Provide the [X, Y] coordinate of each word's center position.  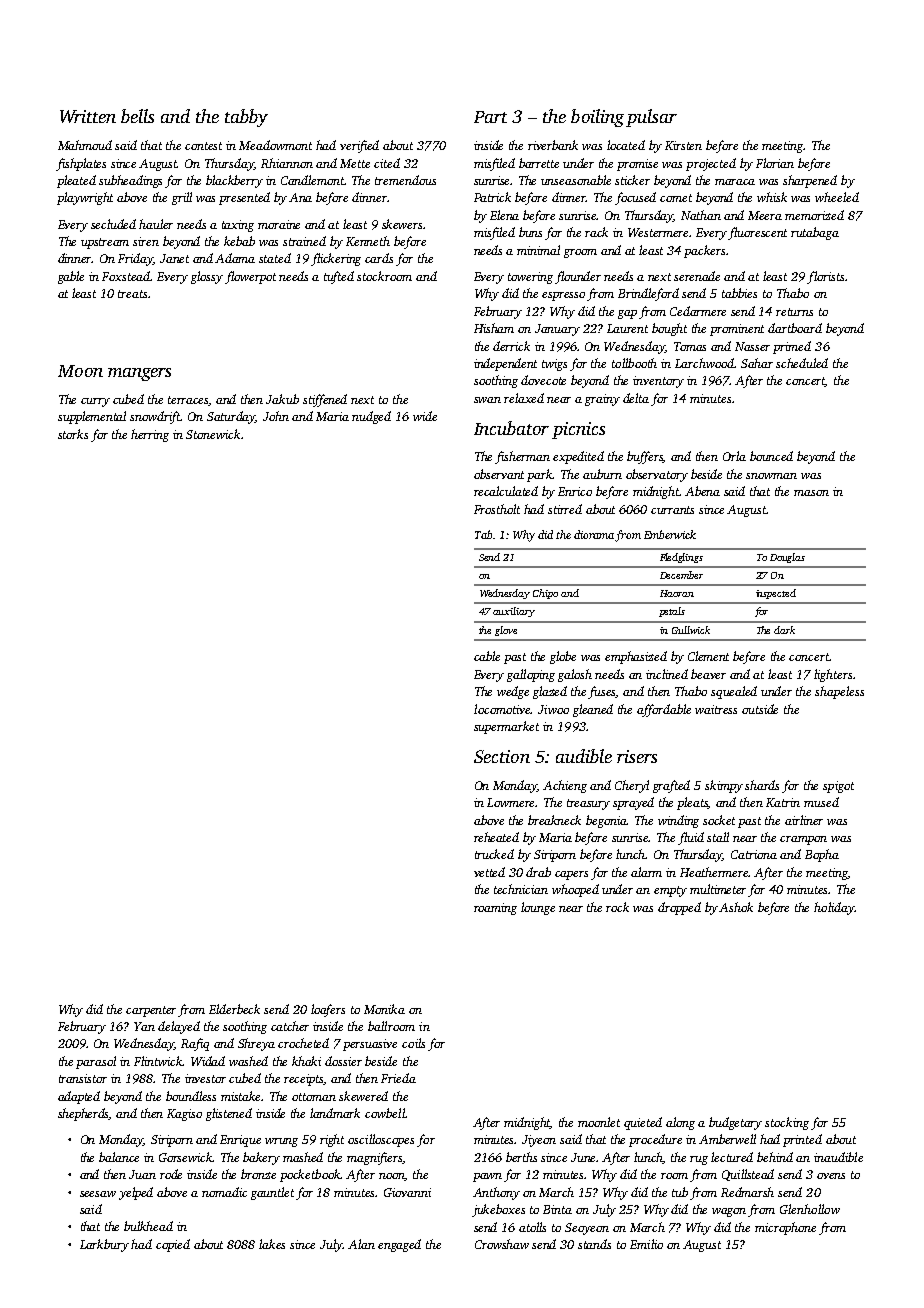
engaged [399, 1245]
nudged [371, 417]
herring [150, 435]
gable [71, 277]
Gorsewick [186, 1157]
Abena [702, 491]
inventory [658, 382]
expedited [578, 457]
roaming [495, 909]
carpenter [151, 1011]
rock [617, 907]
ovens [831, 1176]
